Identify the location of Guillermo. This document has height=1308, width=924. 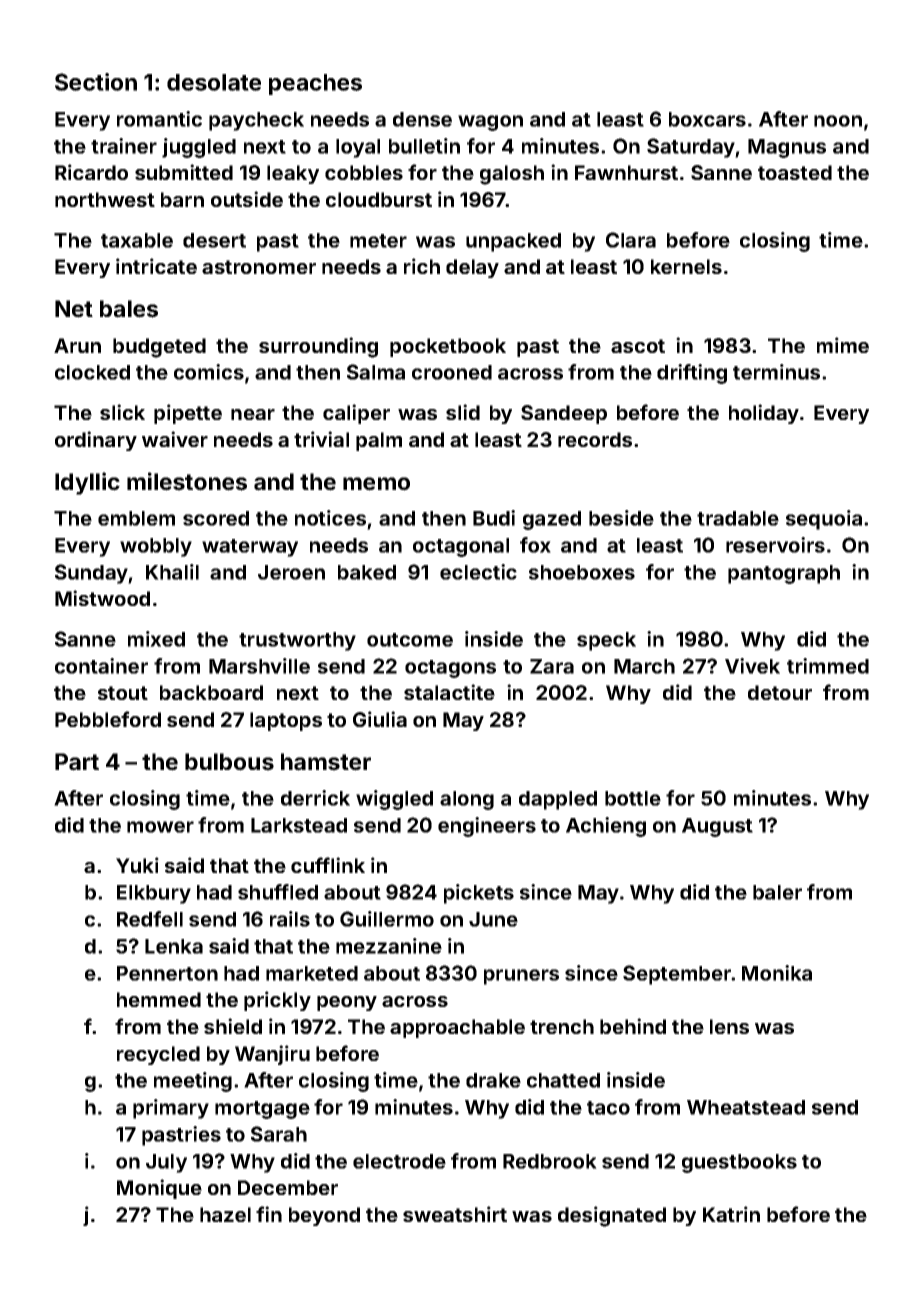
(387, 919).
